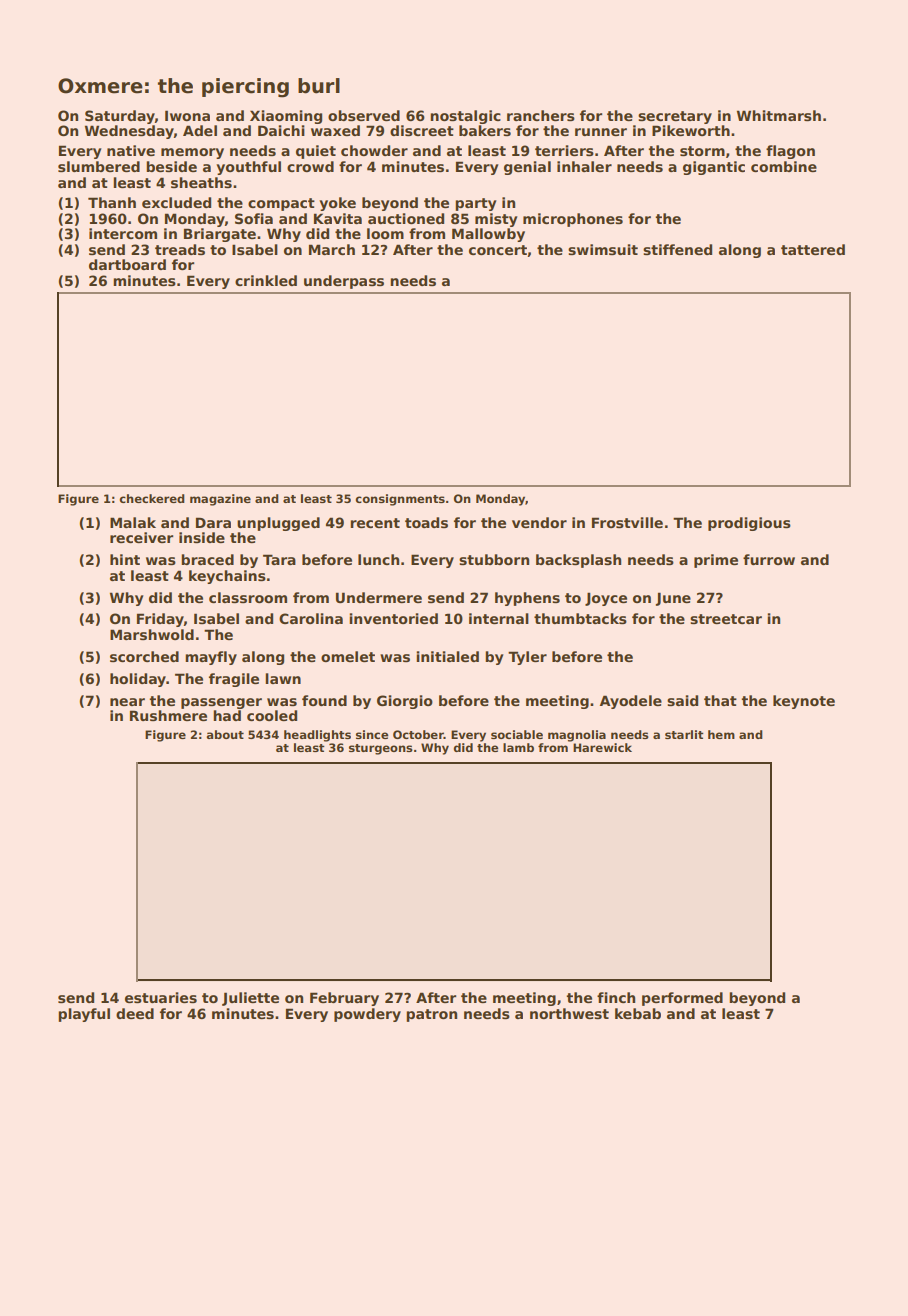 The width and height of the document is (908, 1316). What do you see at coordinates (161, 997) in the document?
I see `estuaries` at bounding box center [161, 997].
